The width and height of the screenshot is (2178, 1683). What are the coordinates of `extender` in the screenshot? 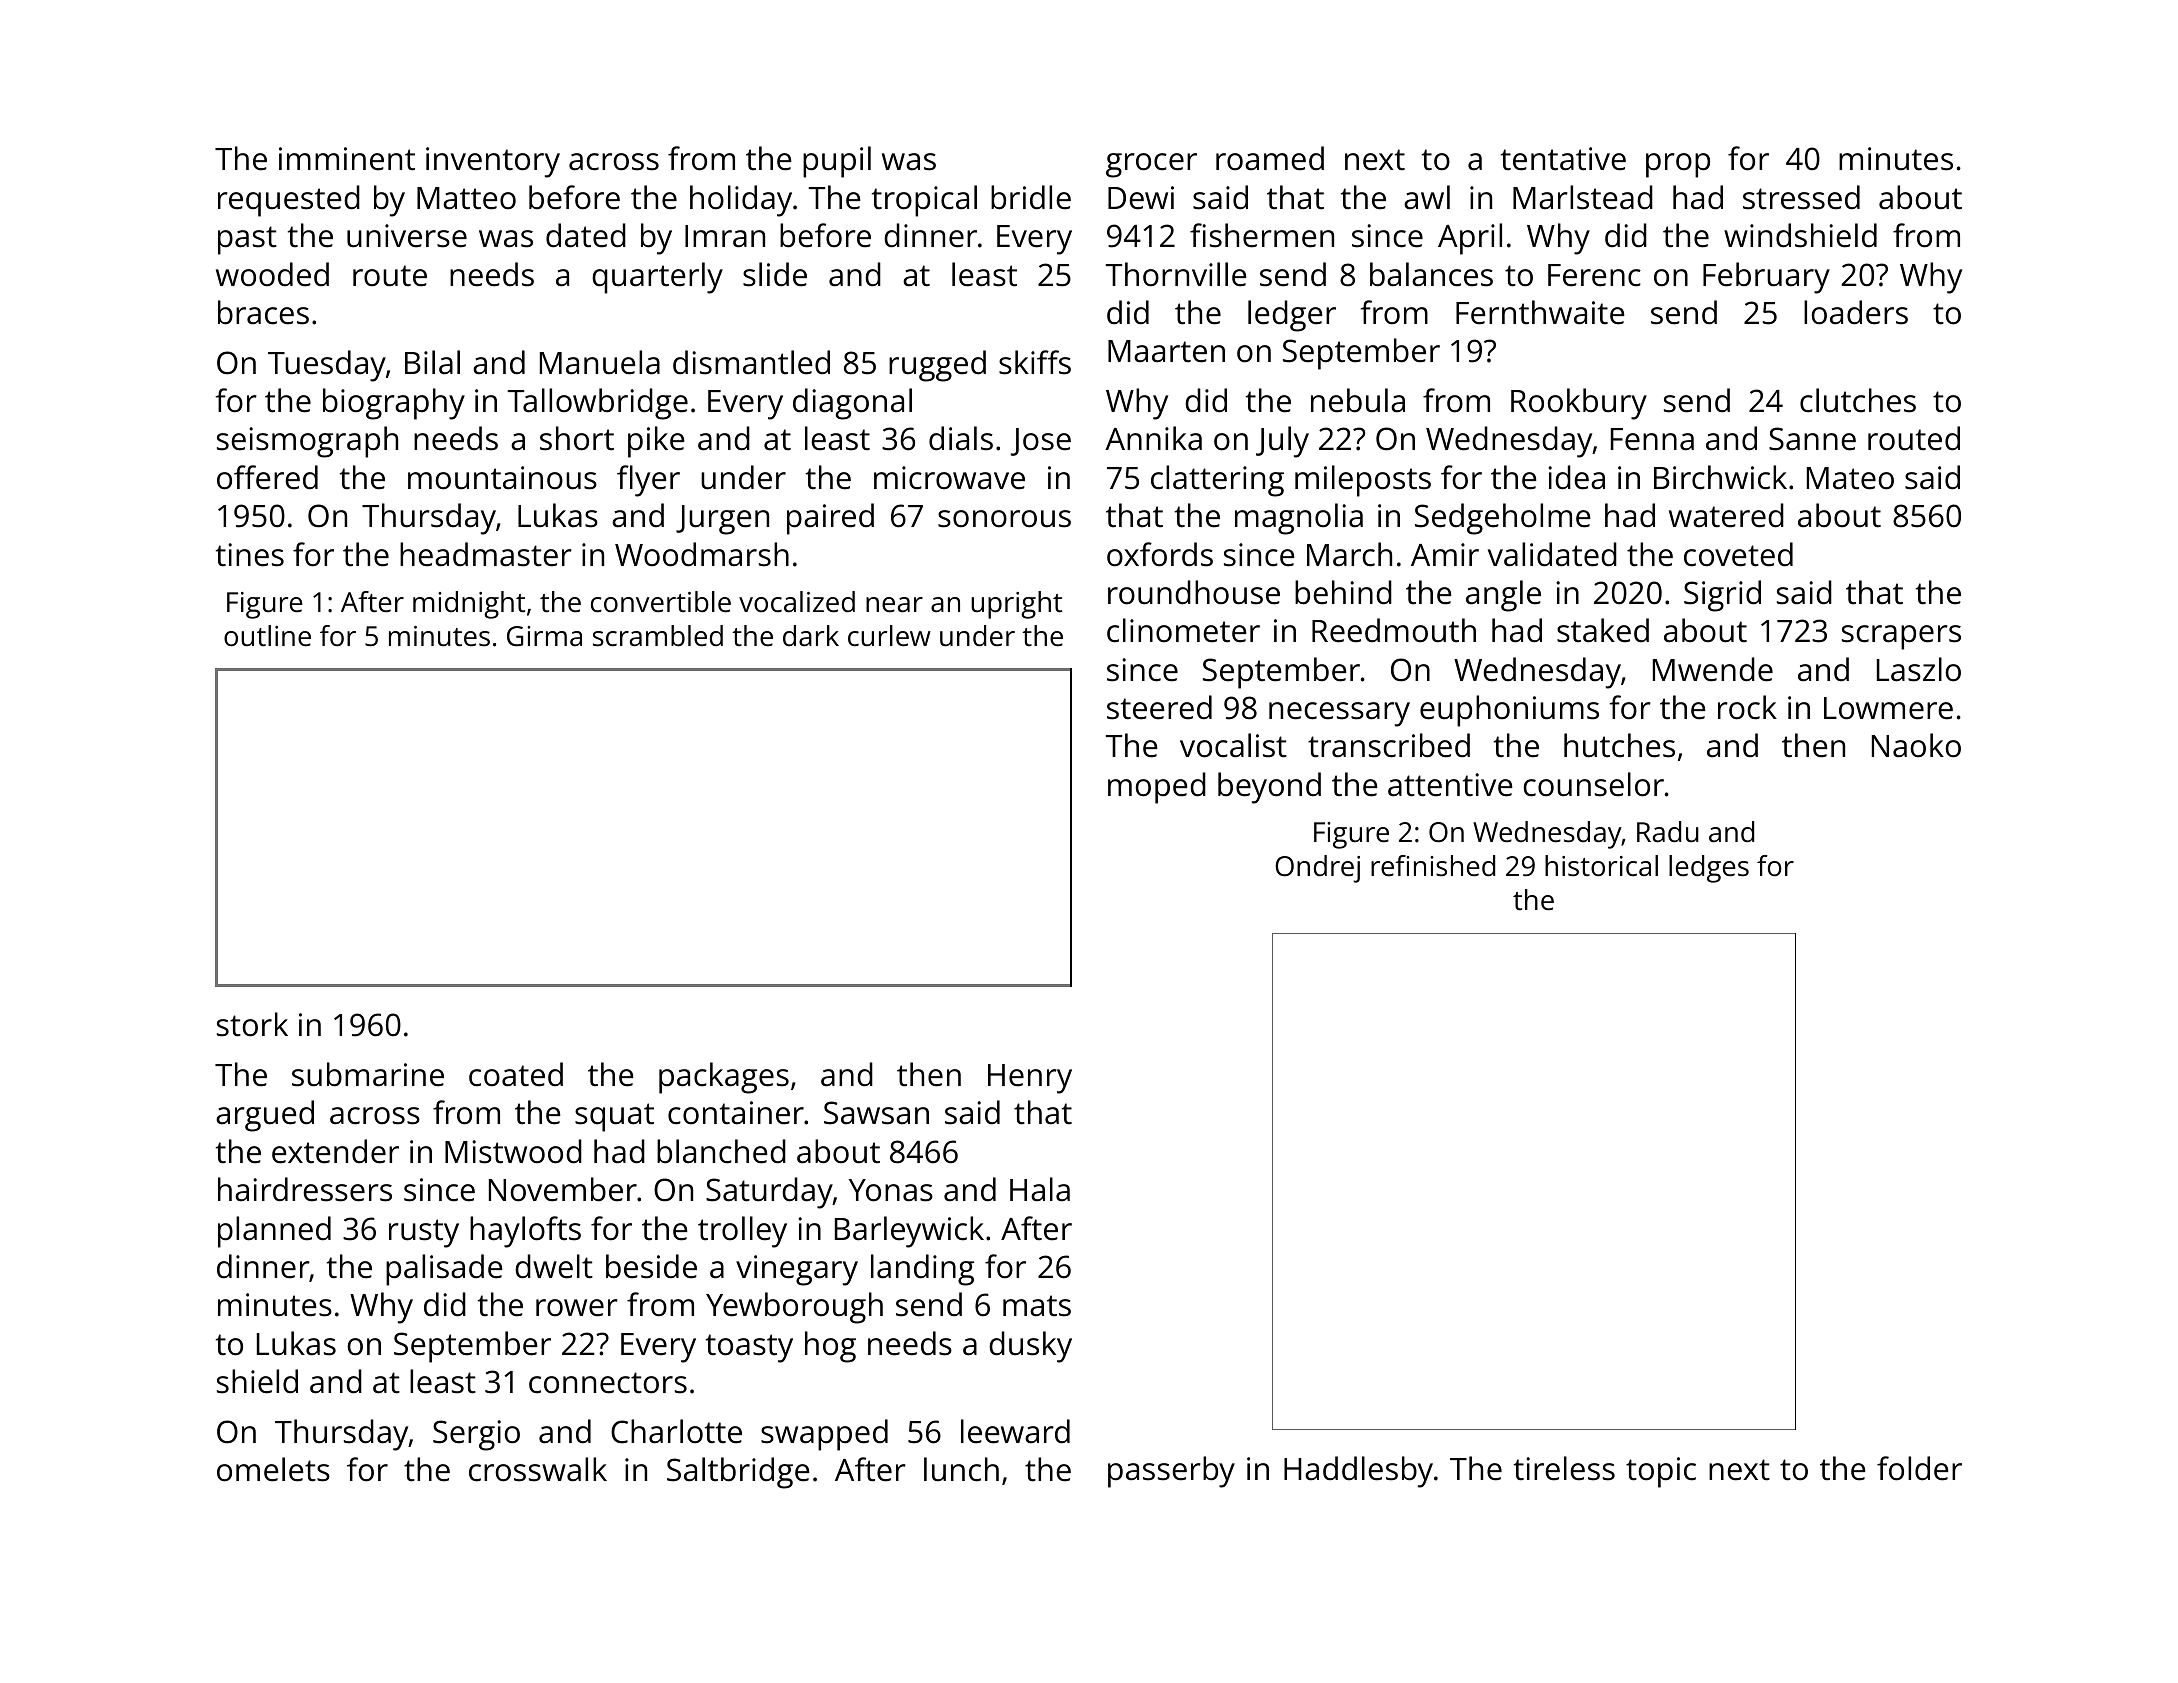 It's located at (335, 1151).
